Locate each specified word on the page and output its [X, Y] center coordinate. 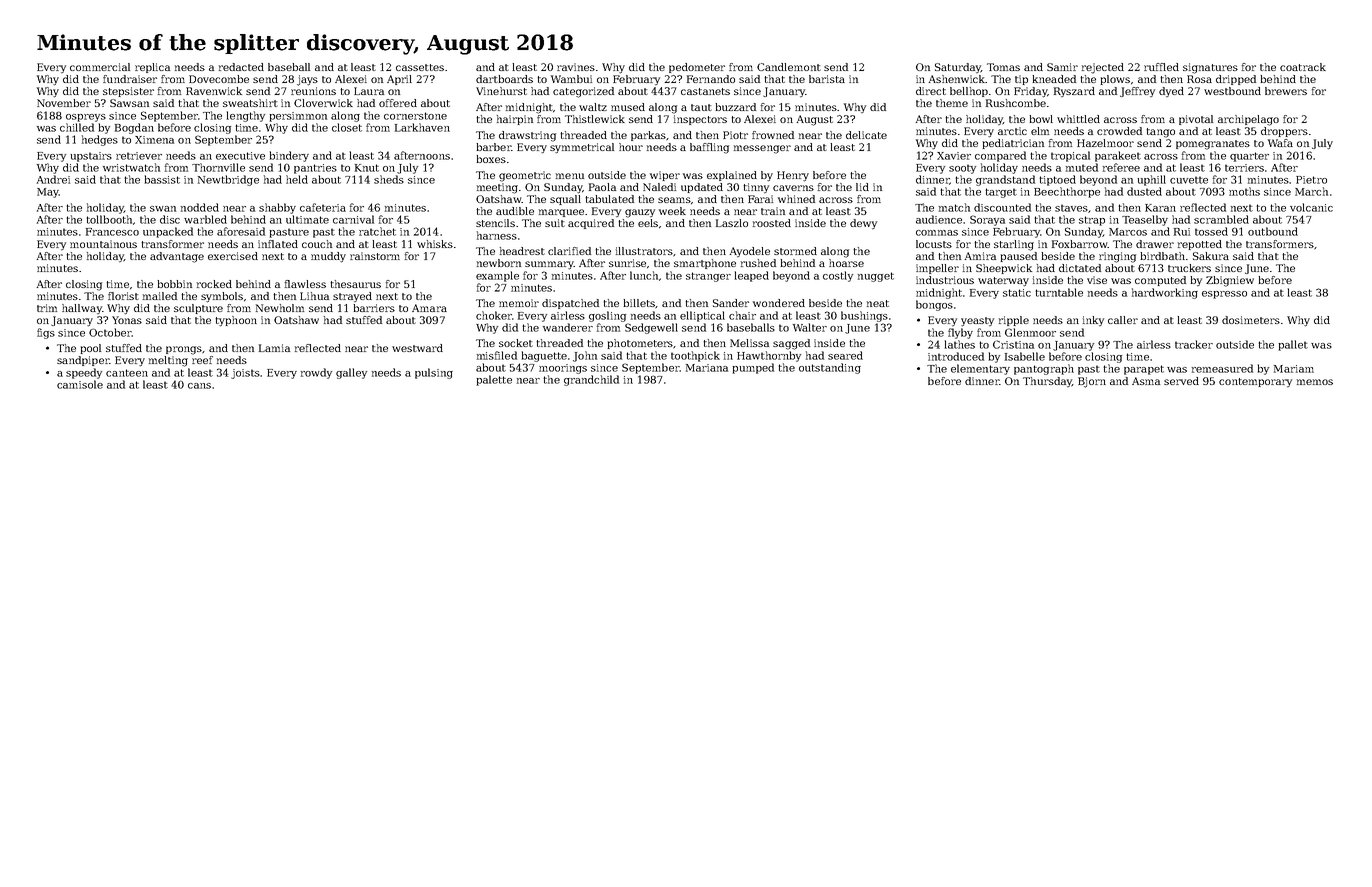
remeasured [1222, 368]
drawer [1155, 244]
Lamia [274, 348]
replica [152, 68]
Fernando [711, 79]
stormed [795, 251]
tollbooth [109, 219]
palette [494, 380]
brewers [1286, 91]
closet [347, 127]
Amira [980, 256]
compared [1000, 156]
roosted [772, 223]
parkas [648, 136]
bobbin [174, 284]
